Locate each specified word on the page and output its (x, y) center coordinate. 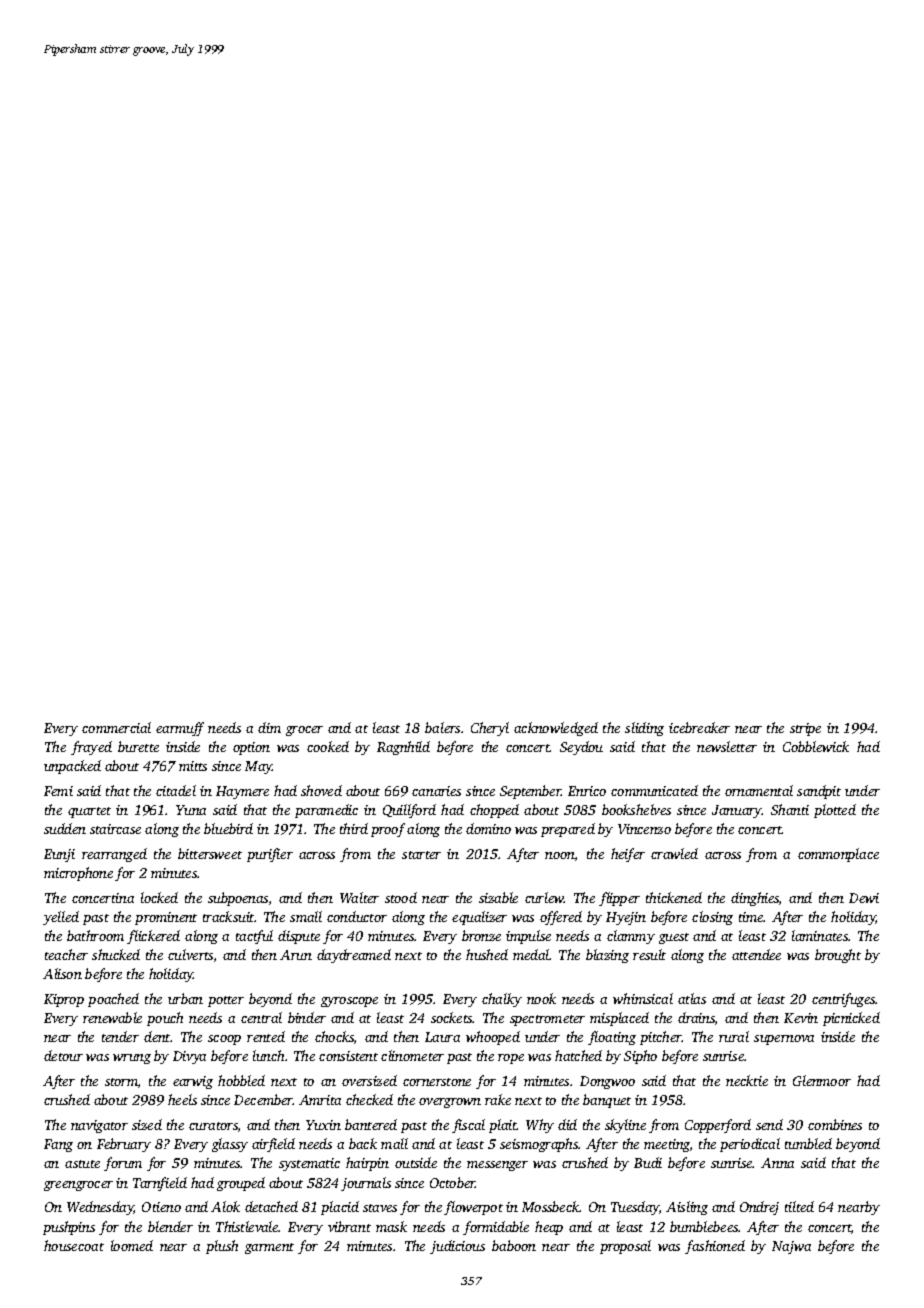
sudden (65, 828)
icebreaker (699, 727)
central (261, 1017)
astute (82, 1164)
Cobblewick (816, 746)
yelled (61, 918)
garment (269, 1248)
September (530, 792)
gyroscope (349, 1002)
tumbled (808, 1143)
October (453, 1182)
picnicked (851, 1019)
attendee (756, 954)
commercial (116, 727)
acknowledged (556, 729)
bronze (481, 935)
